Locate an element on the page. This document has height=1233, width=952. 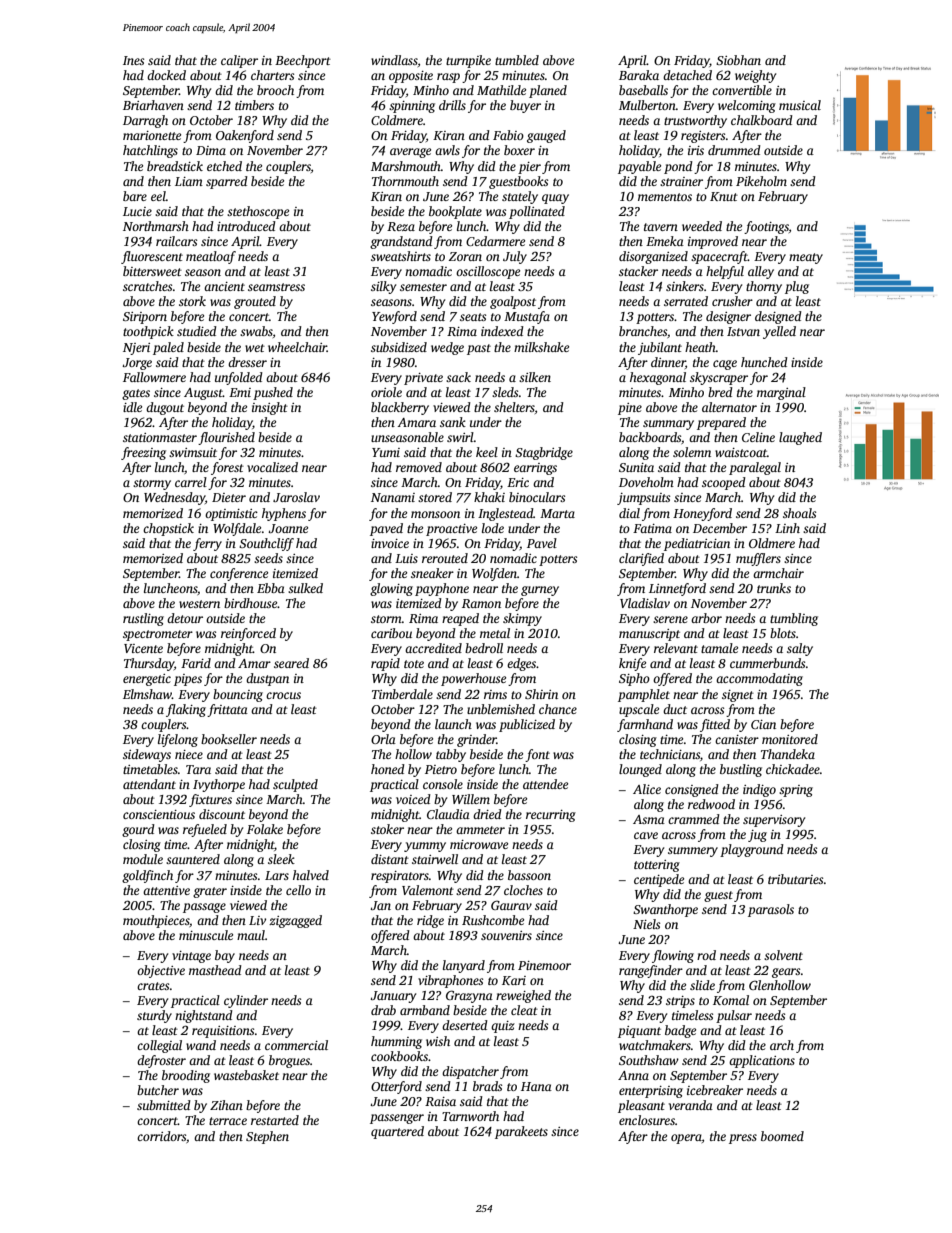
Stephen is located at coordinates (267, 1137).
